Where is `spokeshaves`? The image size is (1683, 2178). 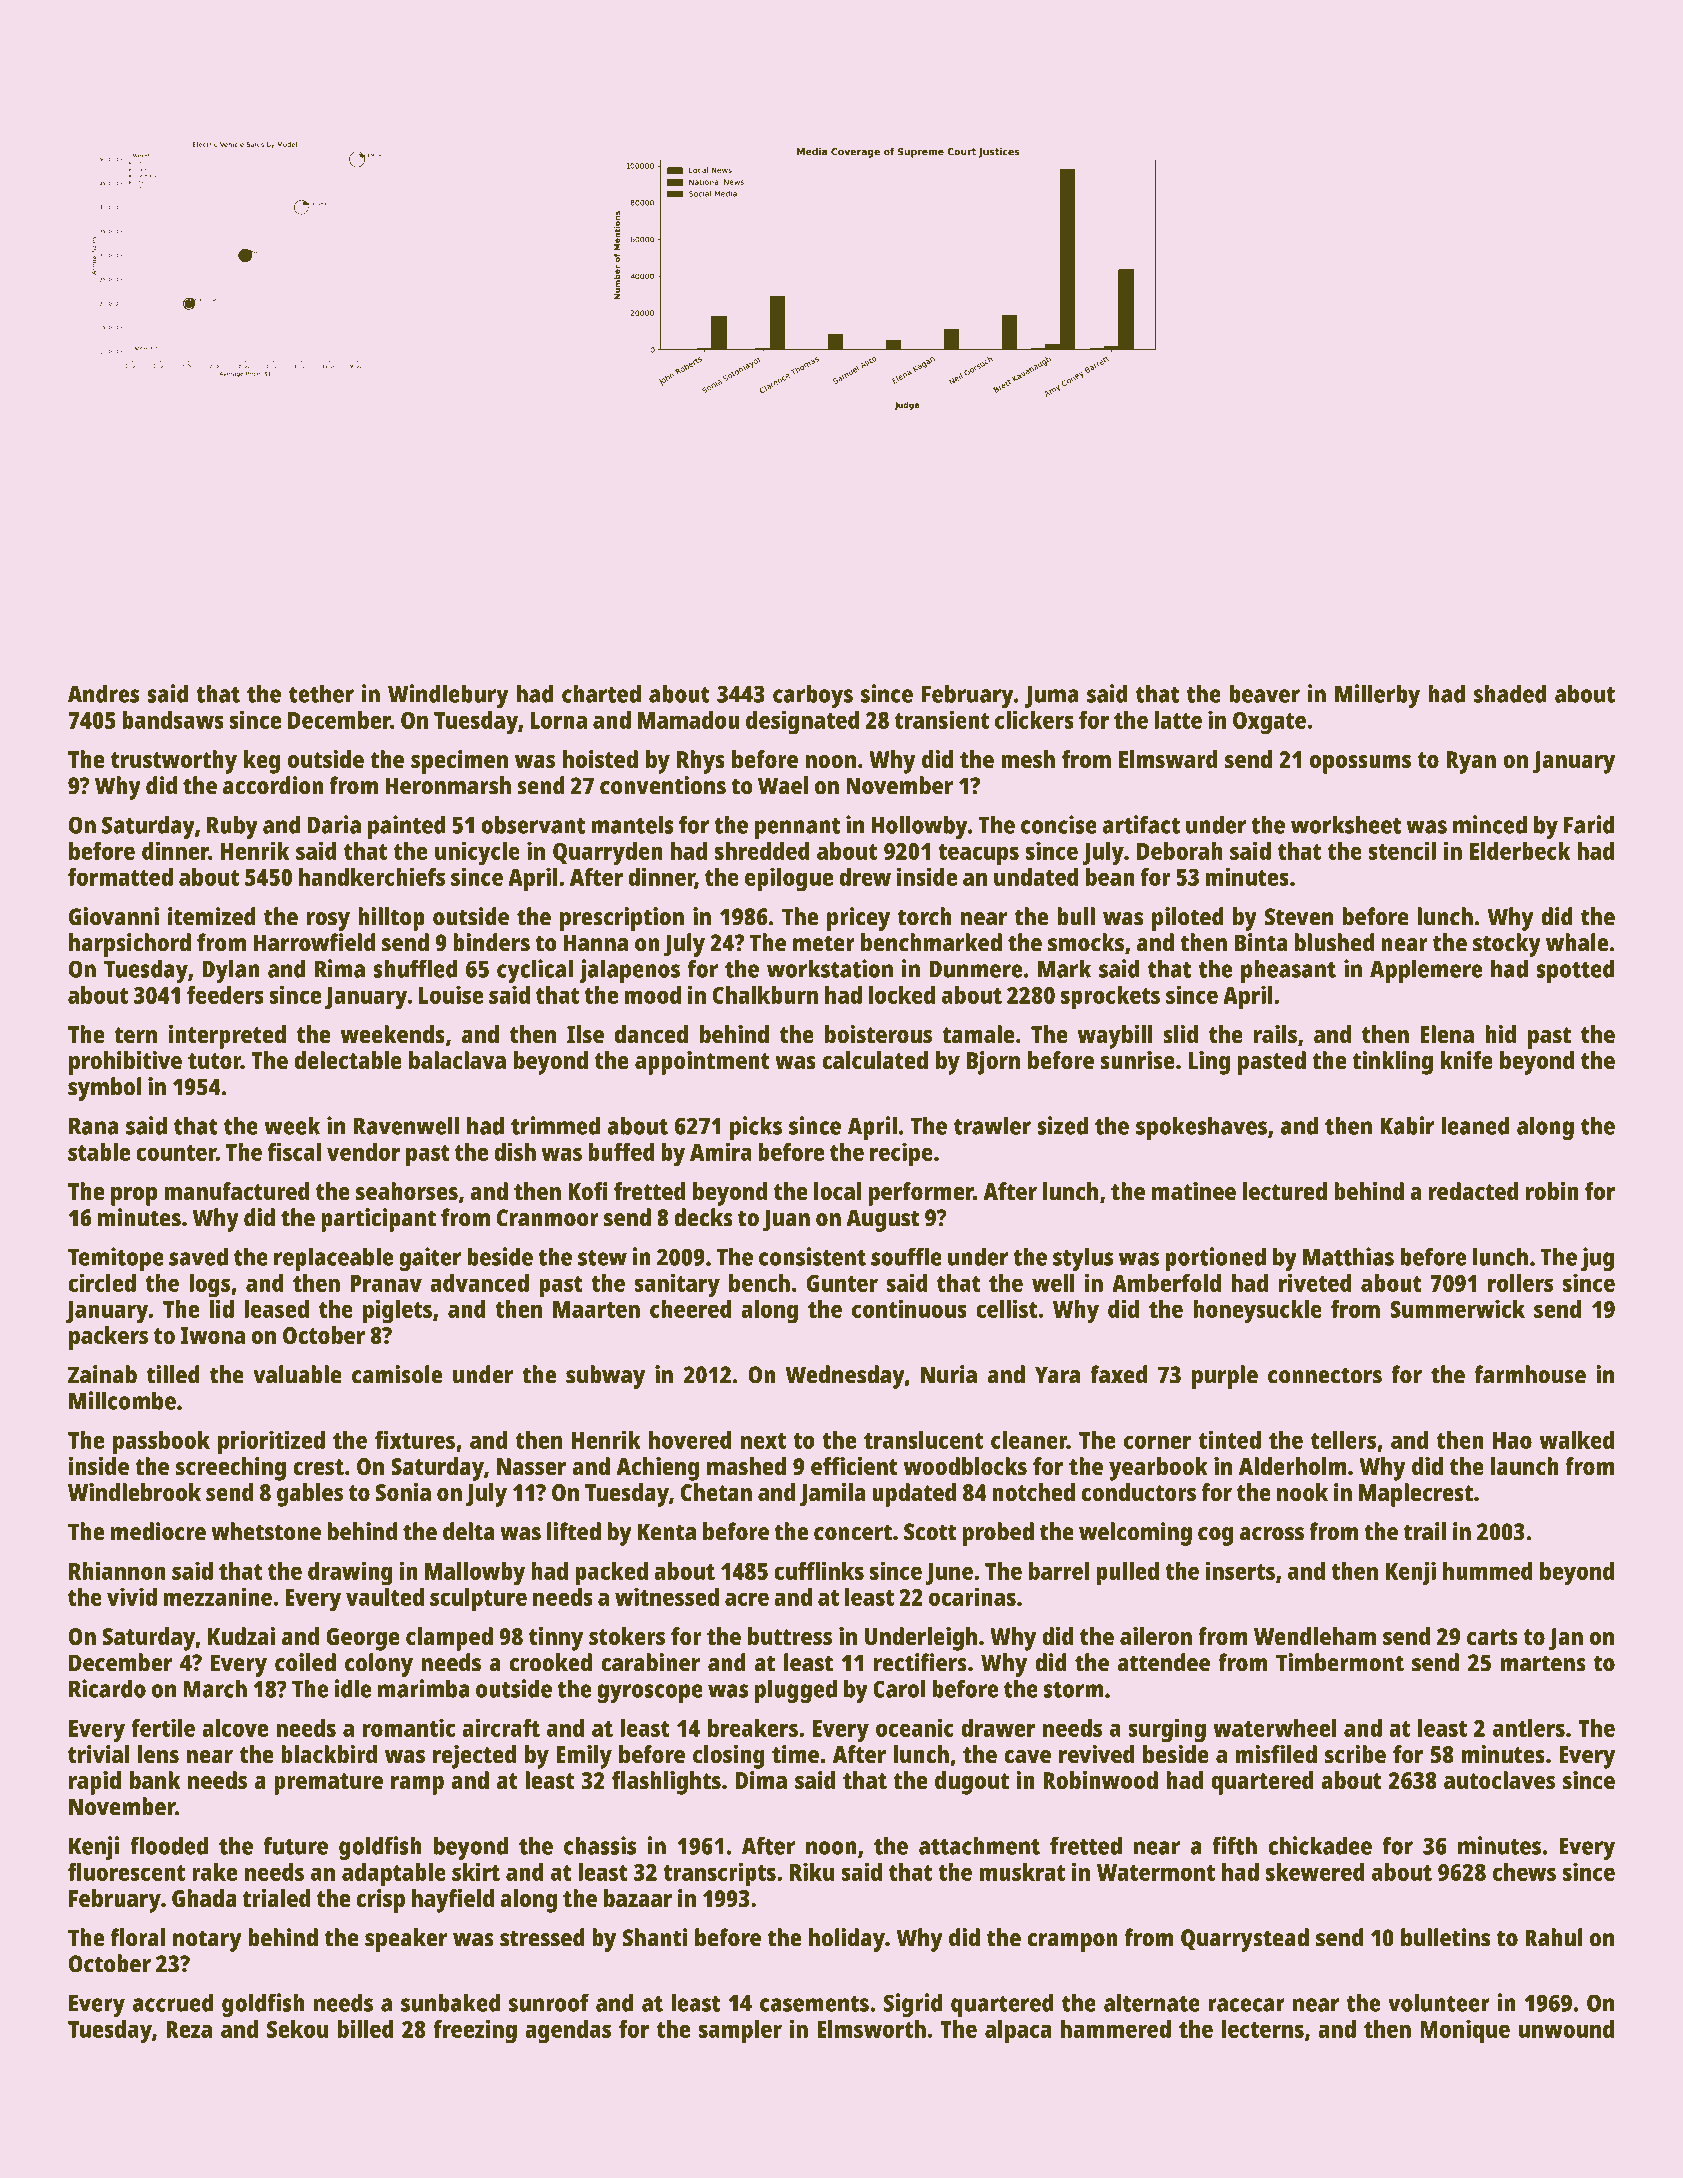 spokeshaves is located at coordinates (1201, 1128).
